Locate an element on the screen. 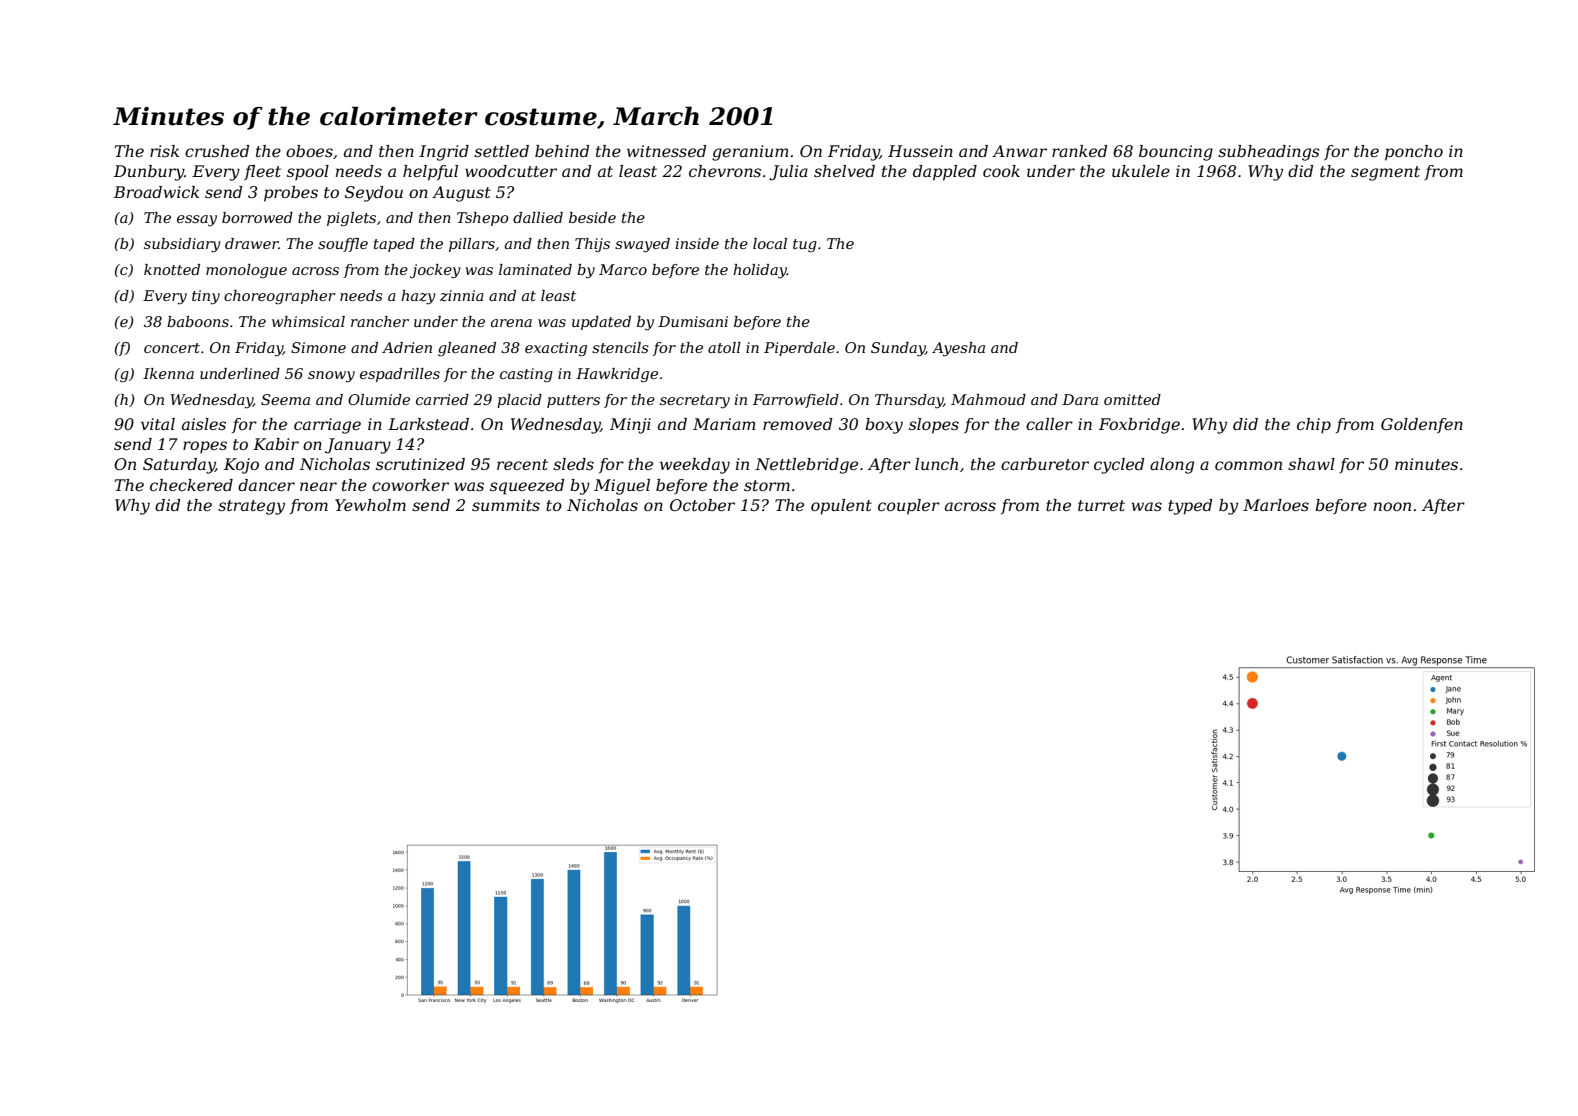 This screenshot has width=1578, height=1116. checkered is located at coordinates (191, 485).
